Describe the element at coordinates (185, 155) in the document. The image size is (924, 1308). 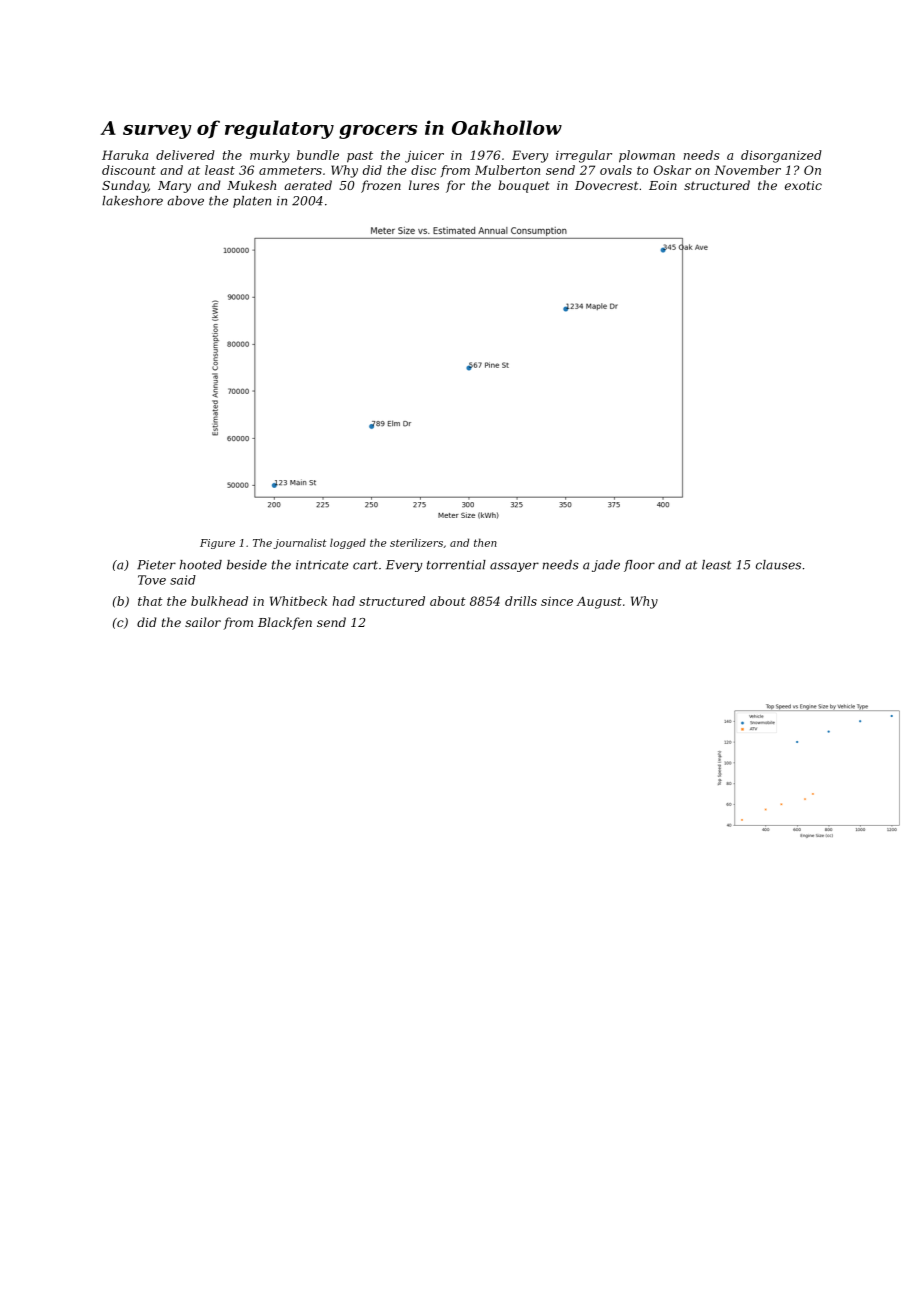
I see `delivered` at that location.
